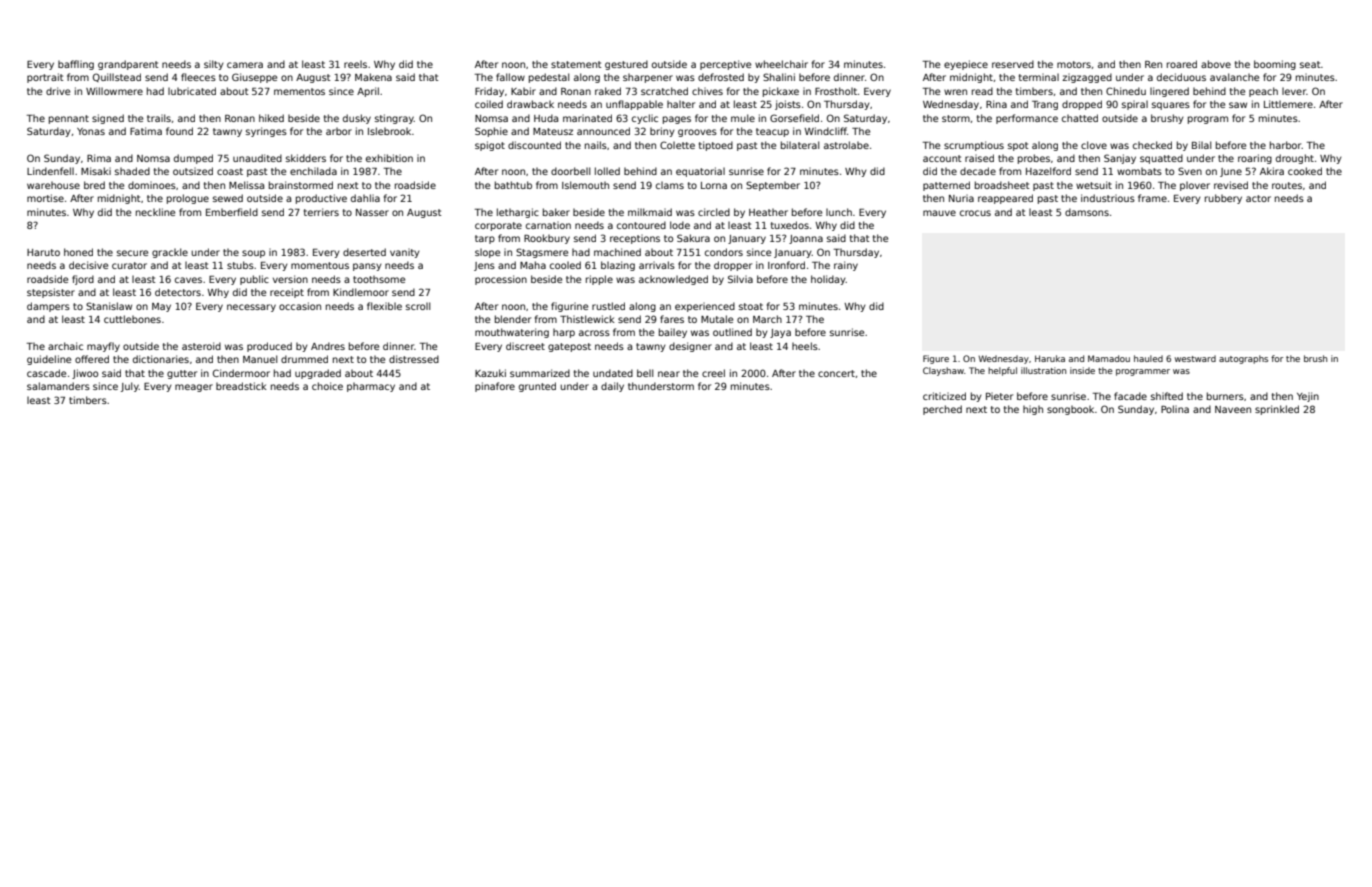  What do you see at coordinates (946, 186) in the screenshot?
I see `patterned` at bounding box center [946, 186].
